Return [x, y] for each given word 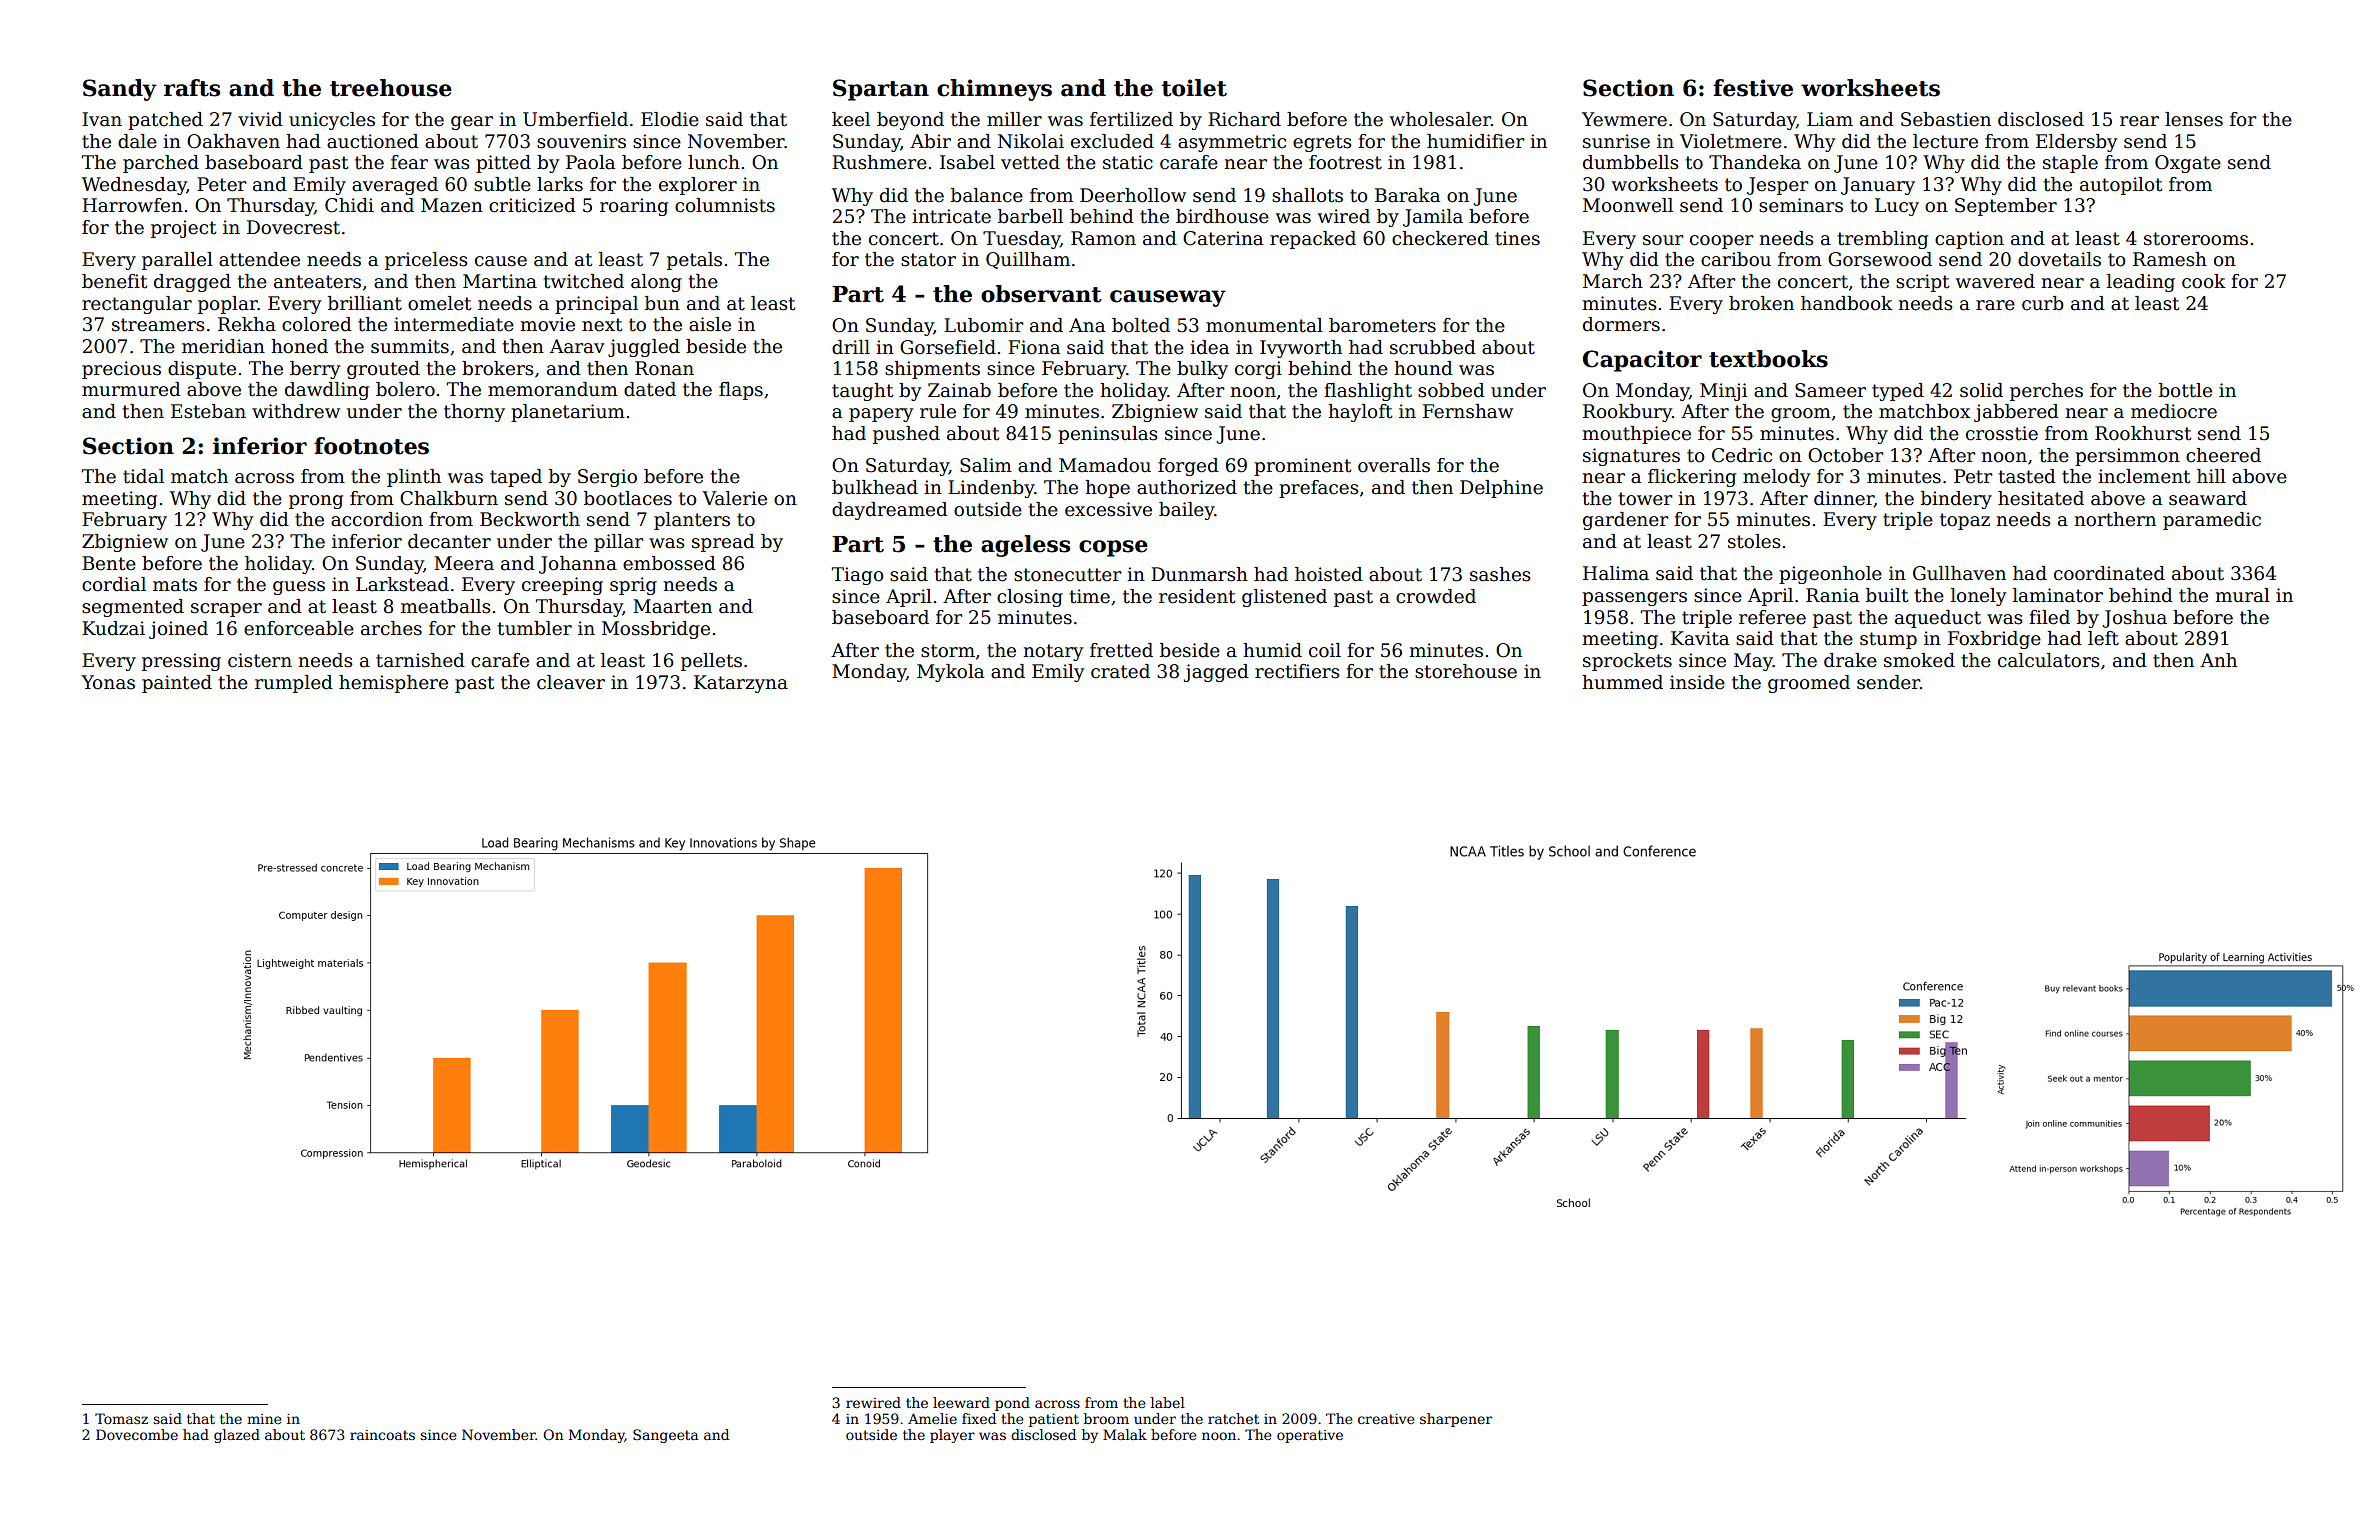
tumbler [534, 628]
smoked [1919, 660]
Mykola [950, 673]
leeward [961, 1402]
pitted [503, 164]
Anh [2218, 660]
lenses [2194, 119]
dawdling [327, 391]
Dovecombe [137, 1434]
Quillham [1028, 260]
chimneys [994, 90]
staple [2070, 164]
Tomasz [121, 1418]
